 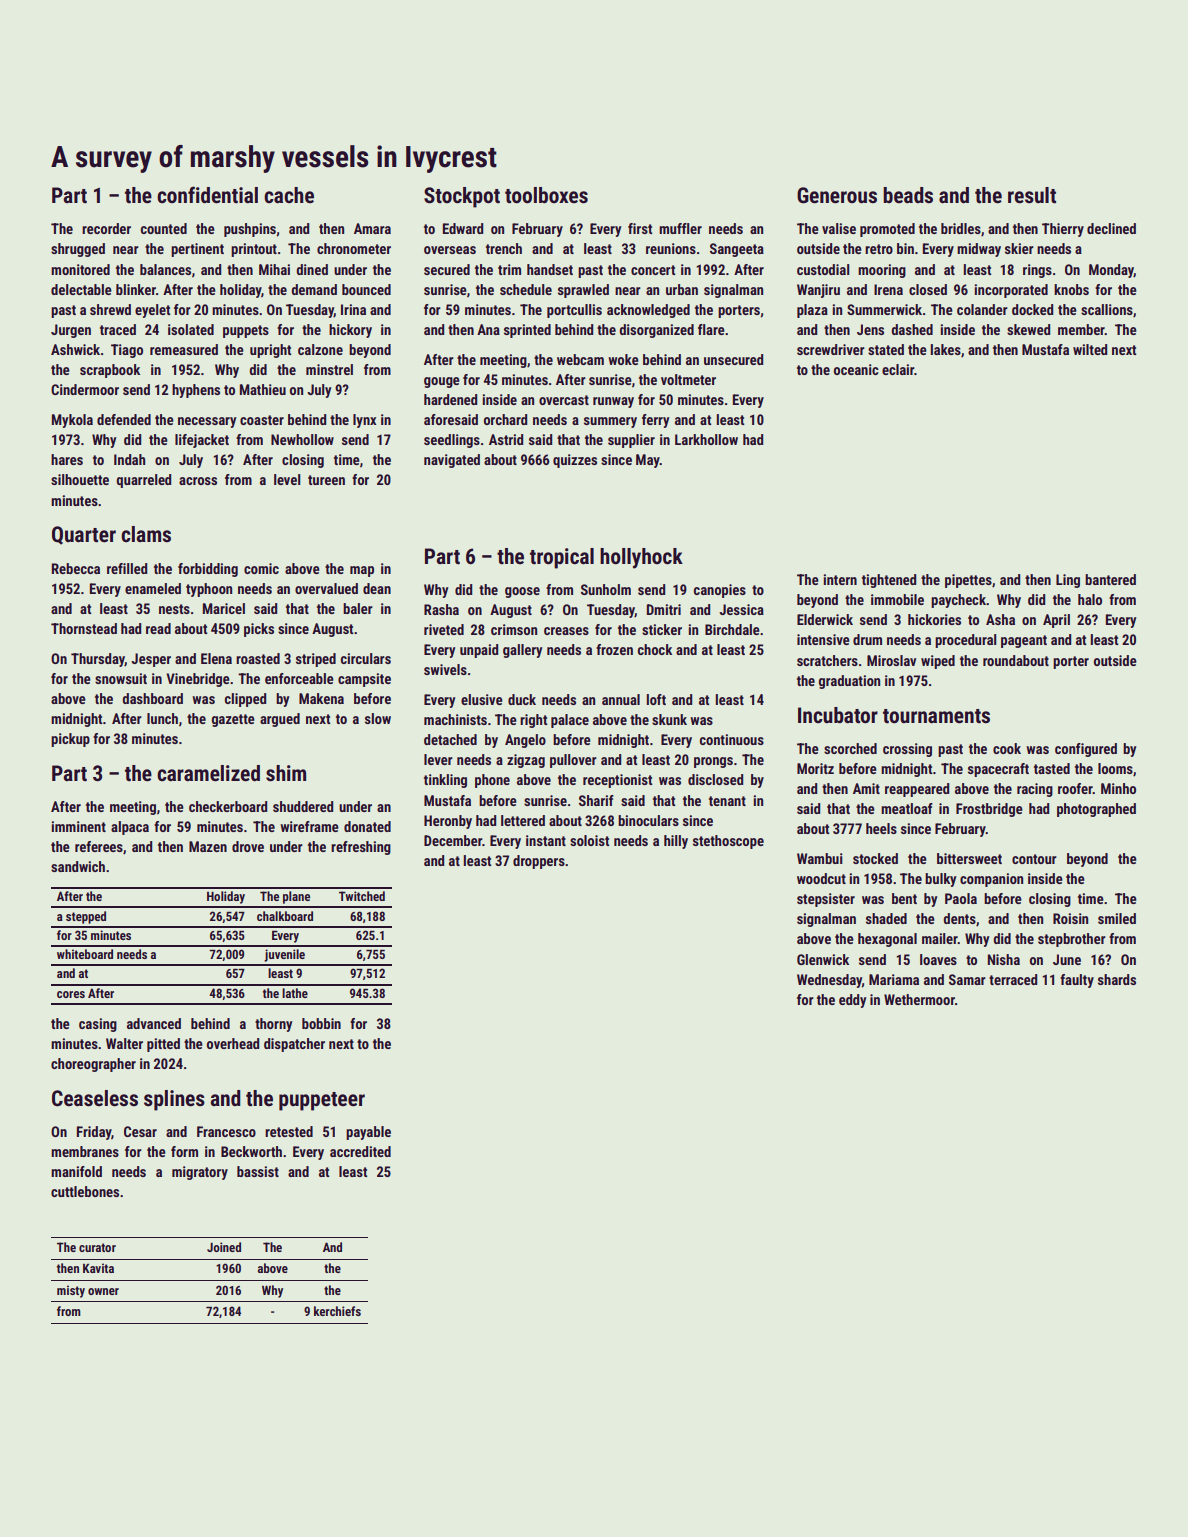 What do you see at coordinates (224, 1247) in the document?
I see `Joined` at bounding box center [224, 1247].
